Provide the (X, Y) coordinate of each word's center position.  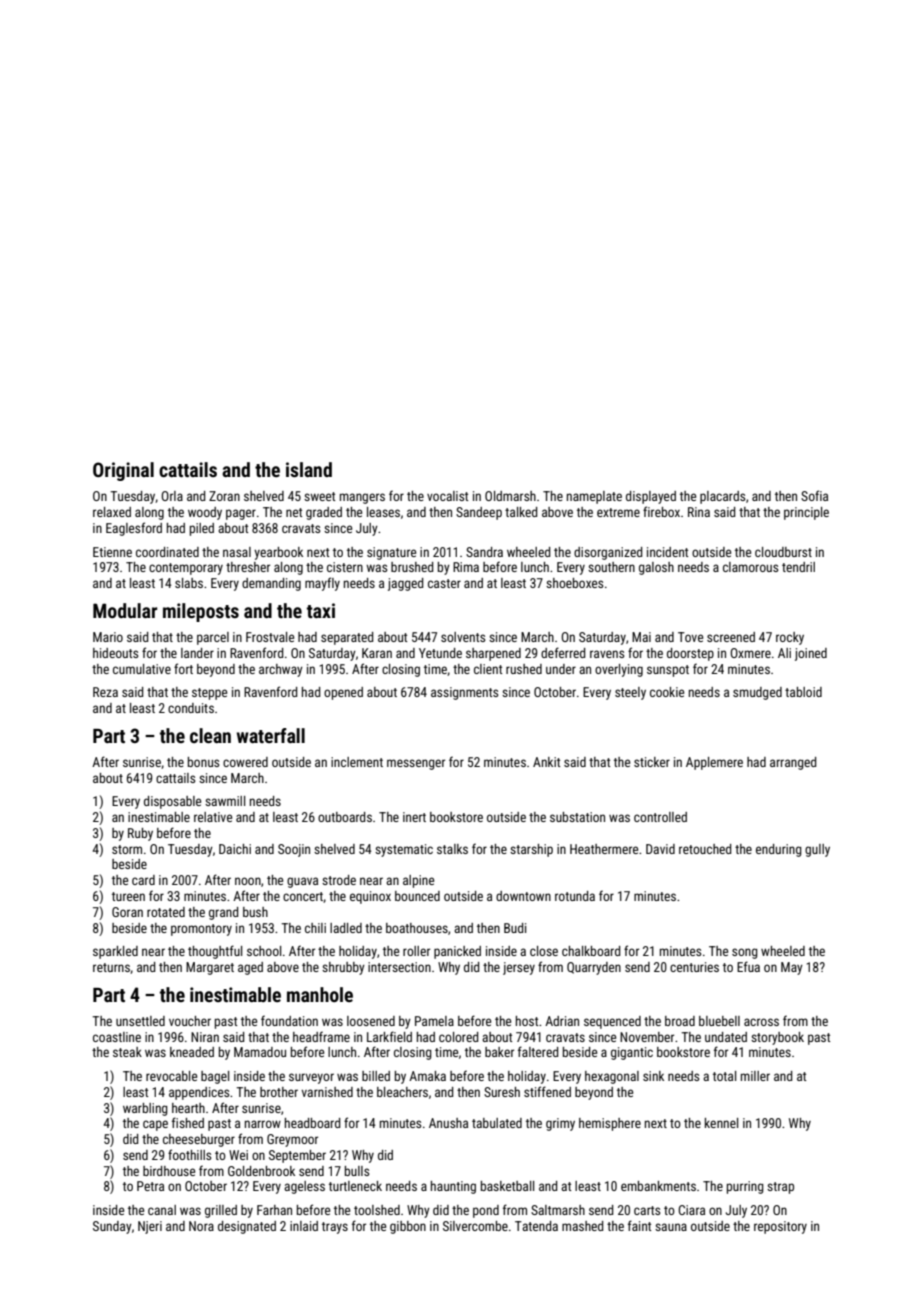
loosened (371, 1021)
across (761, 1022)
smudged (757, 693)
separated (347, 638)
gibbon (408, 1227)
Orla (172, 496)
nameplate (594, 497)
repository (780, 1227)
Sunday (112, 1227)
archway (281, 670)
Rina (699, 512)
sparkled (115, 952)
